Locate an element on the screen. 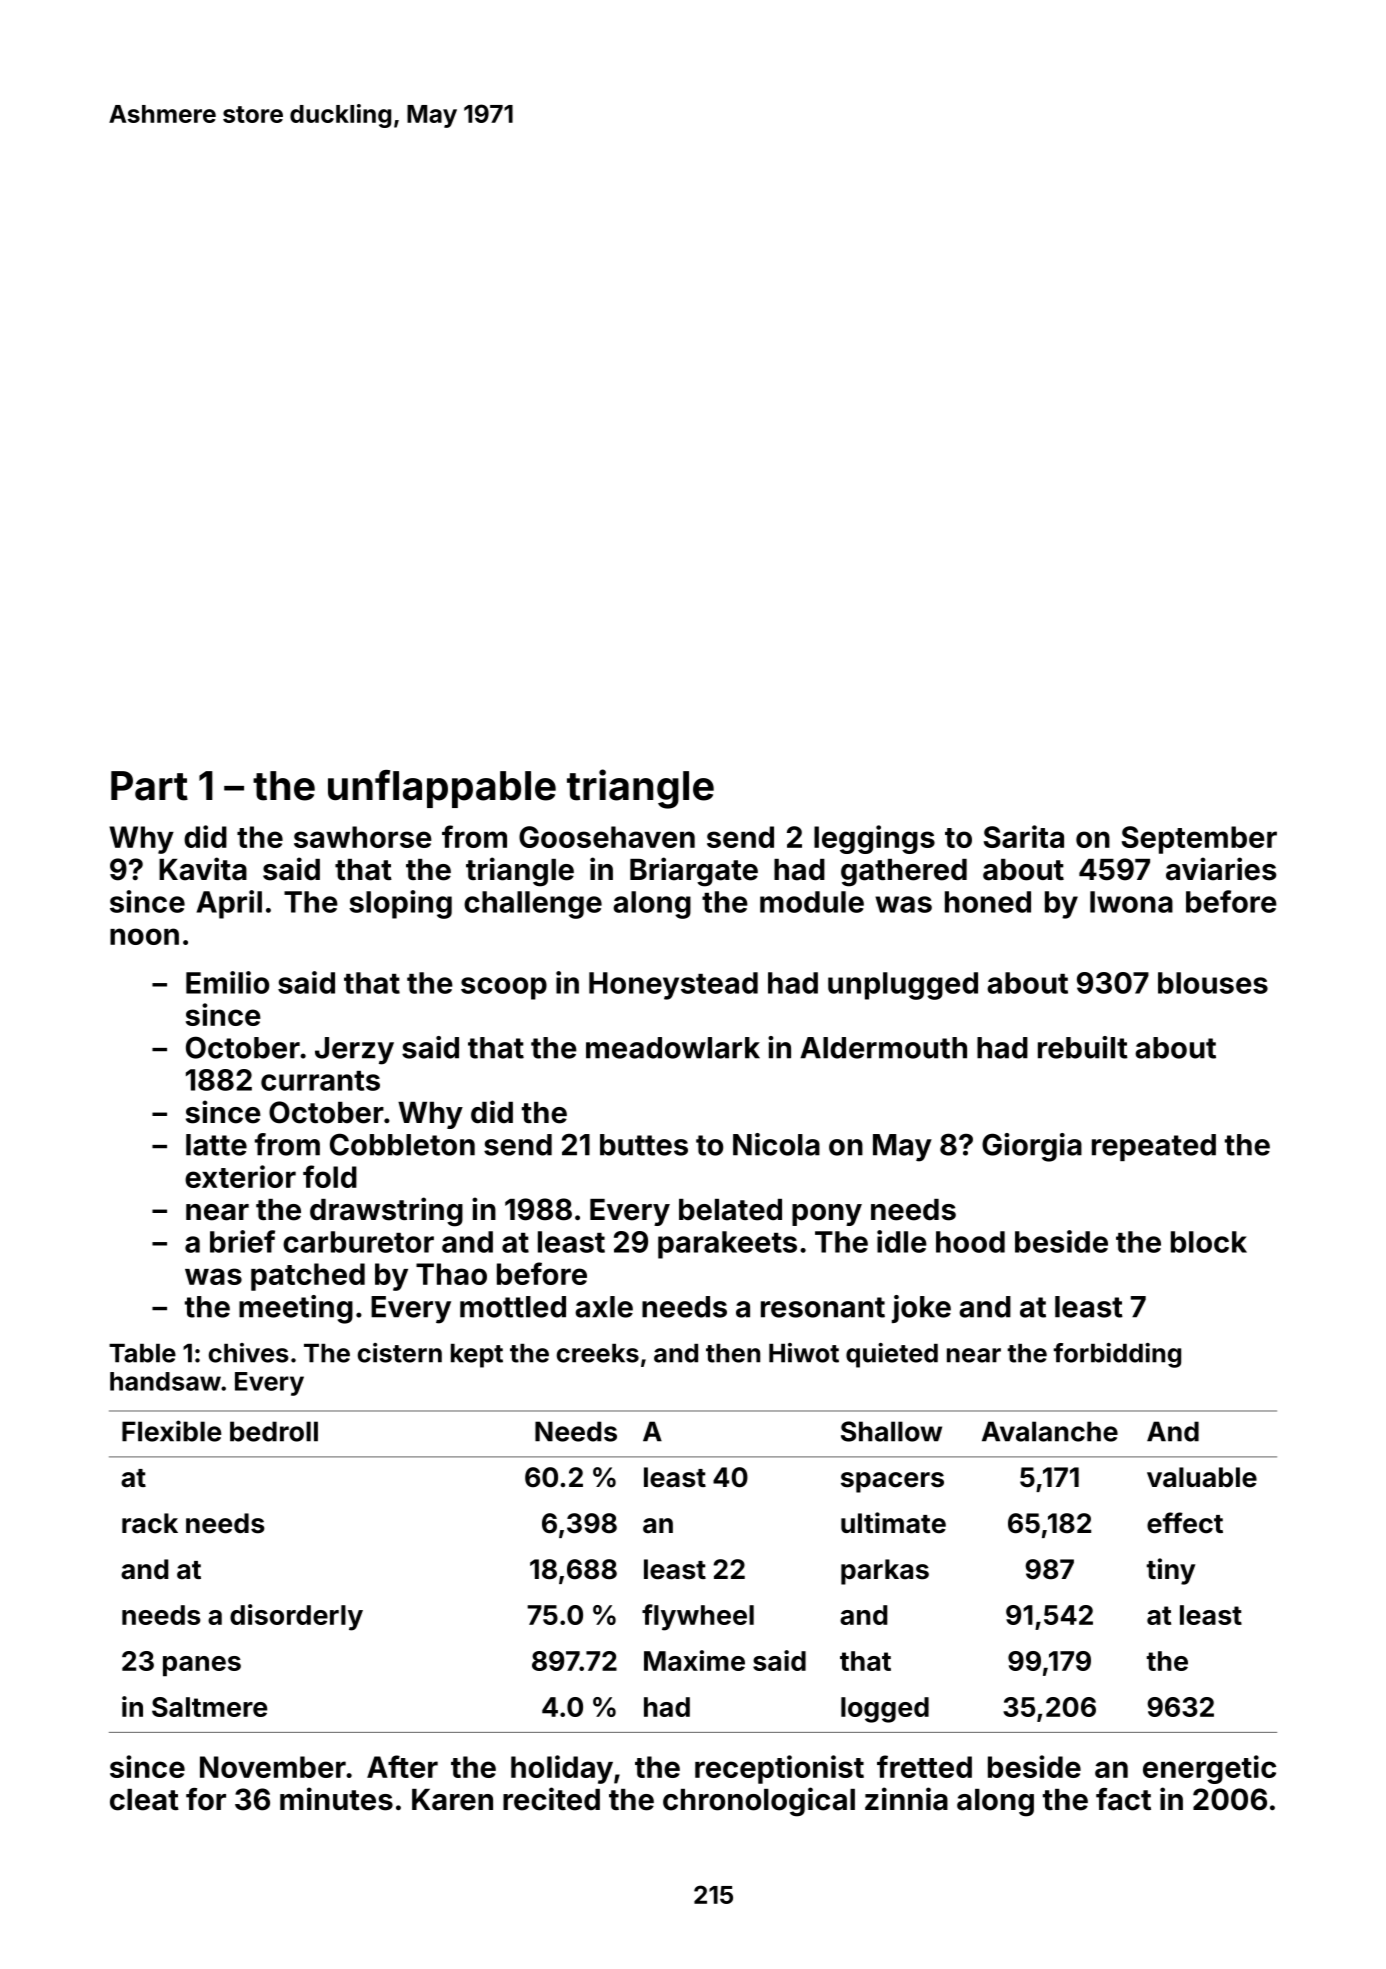 The image size is (1386, 1969). aviaries is located at coordinates (1221, 869).
